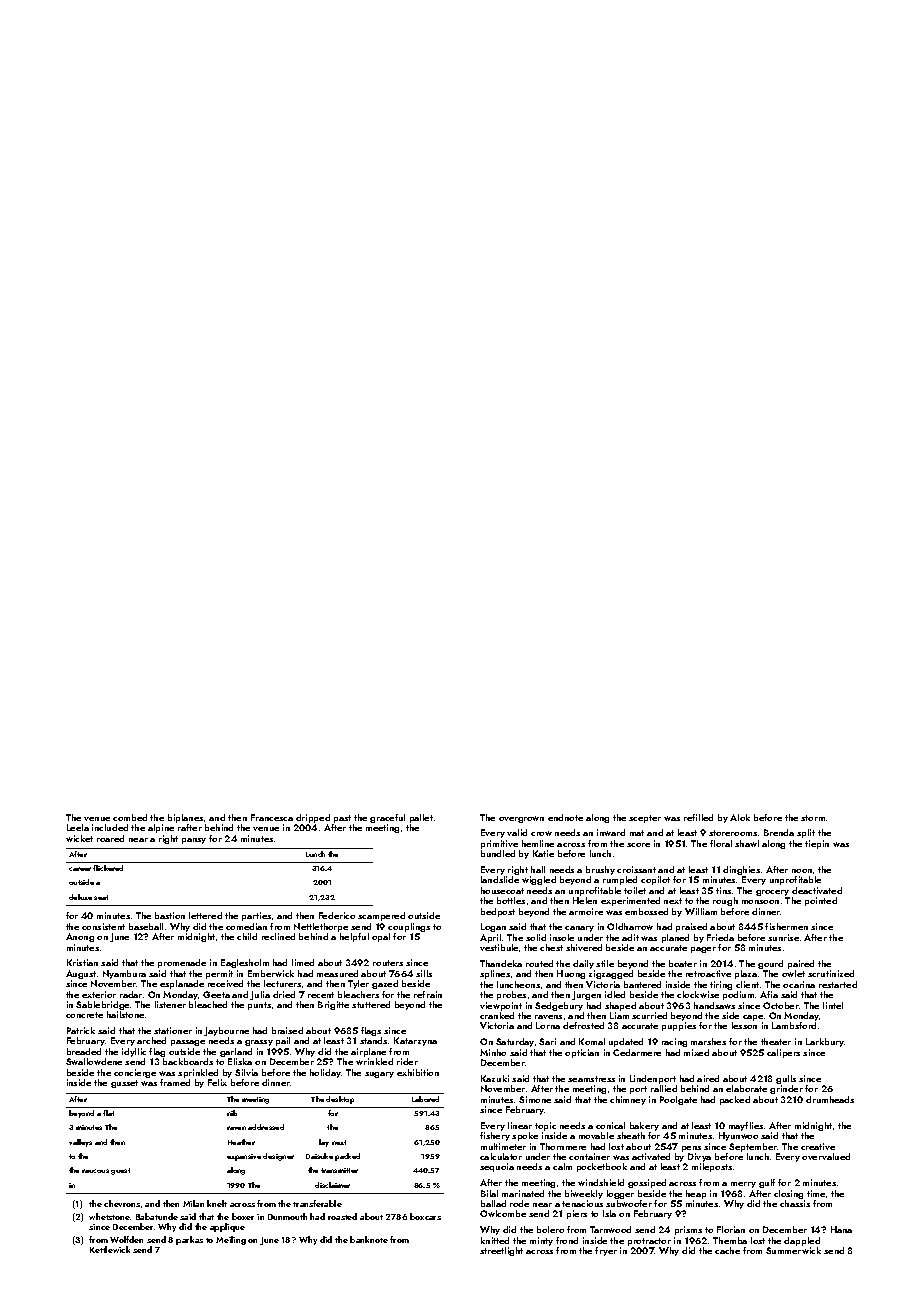 The height and width of the image is (1308, 924). I want to click on pointed, so click(821, 901).
